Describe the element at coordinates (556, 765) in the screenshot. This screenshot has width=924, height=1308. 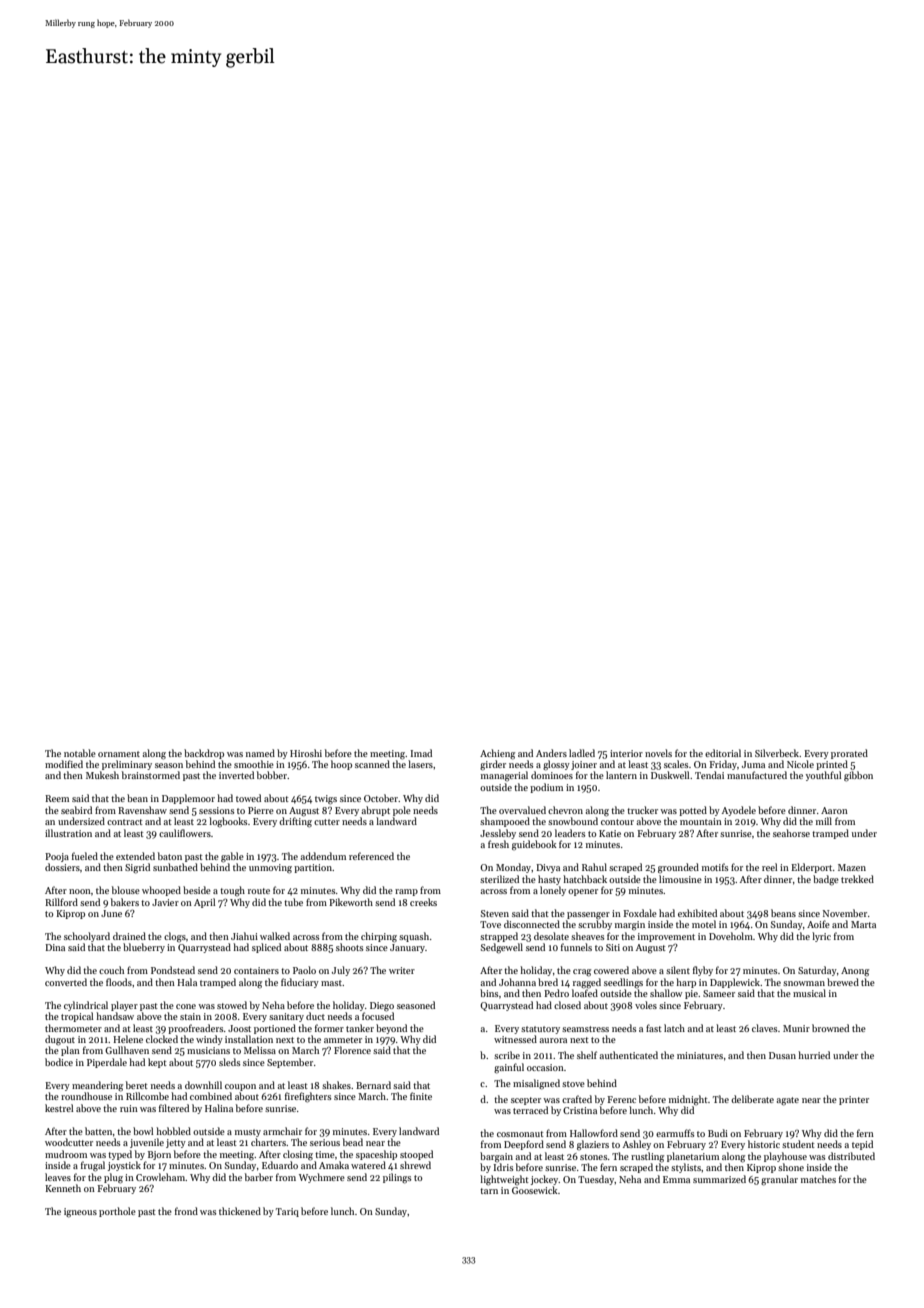
I see `glossy` at that location.
